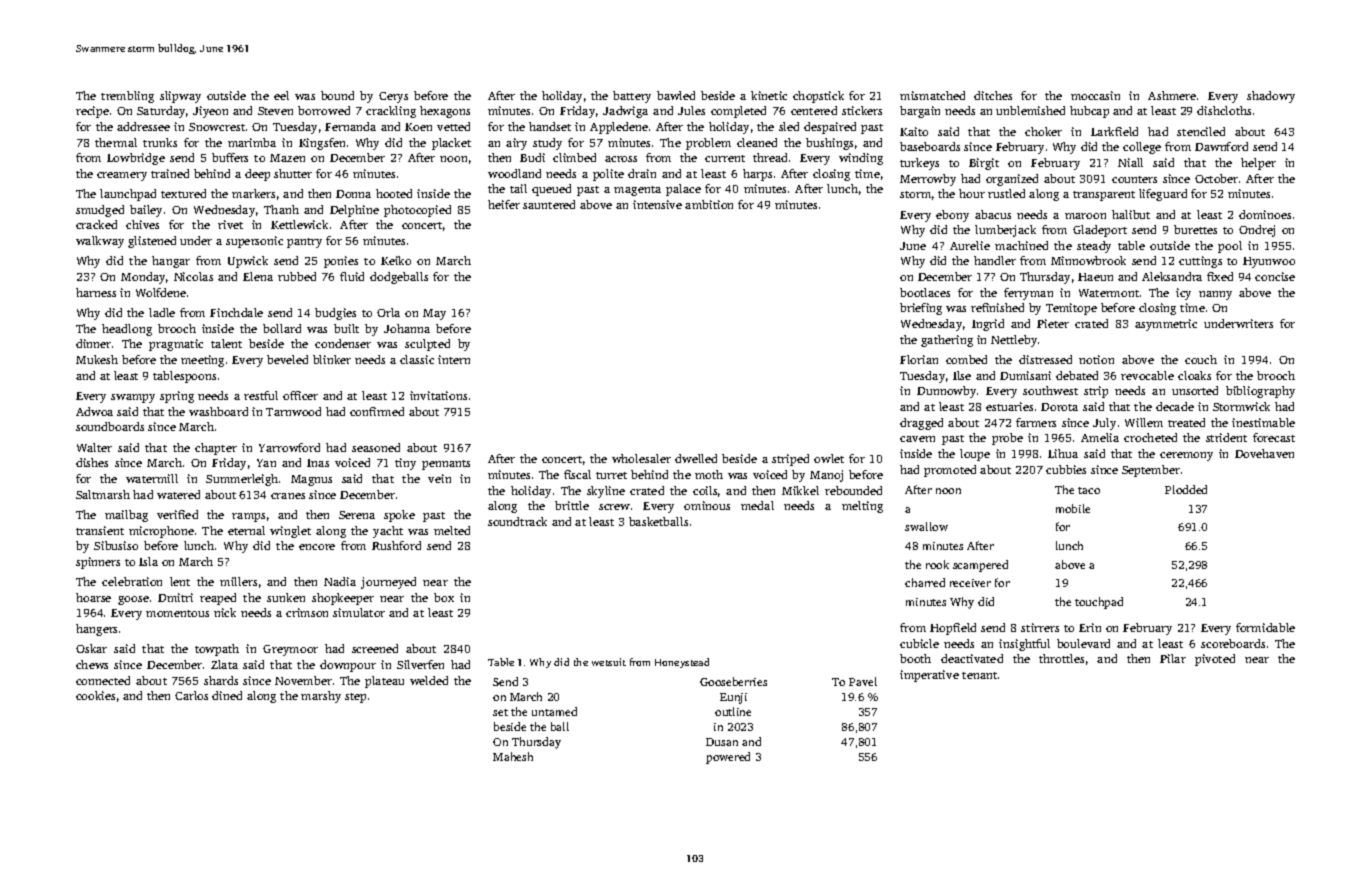  What do you see at coordinates (454, 359) in the screenshot?
I see `intern` at bounding box center [454, 359].
